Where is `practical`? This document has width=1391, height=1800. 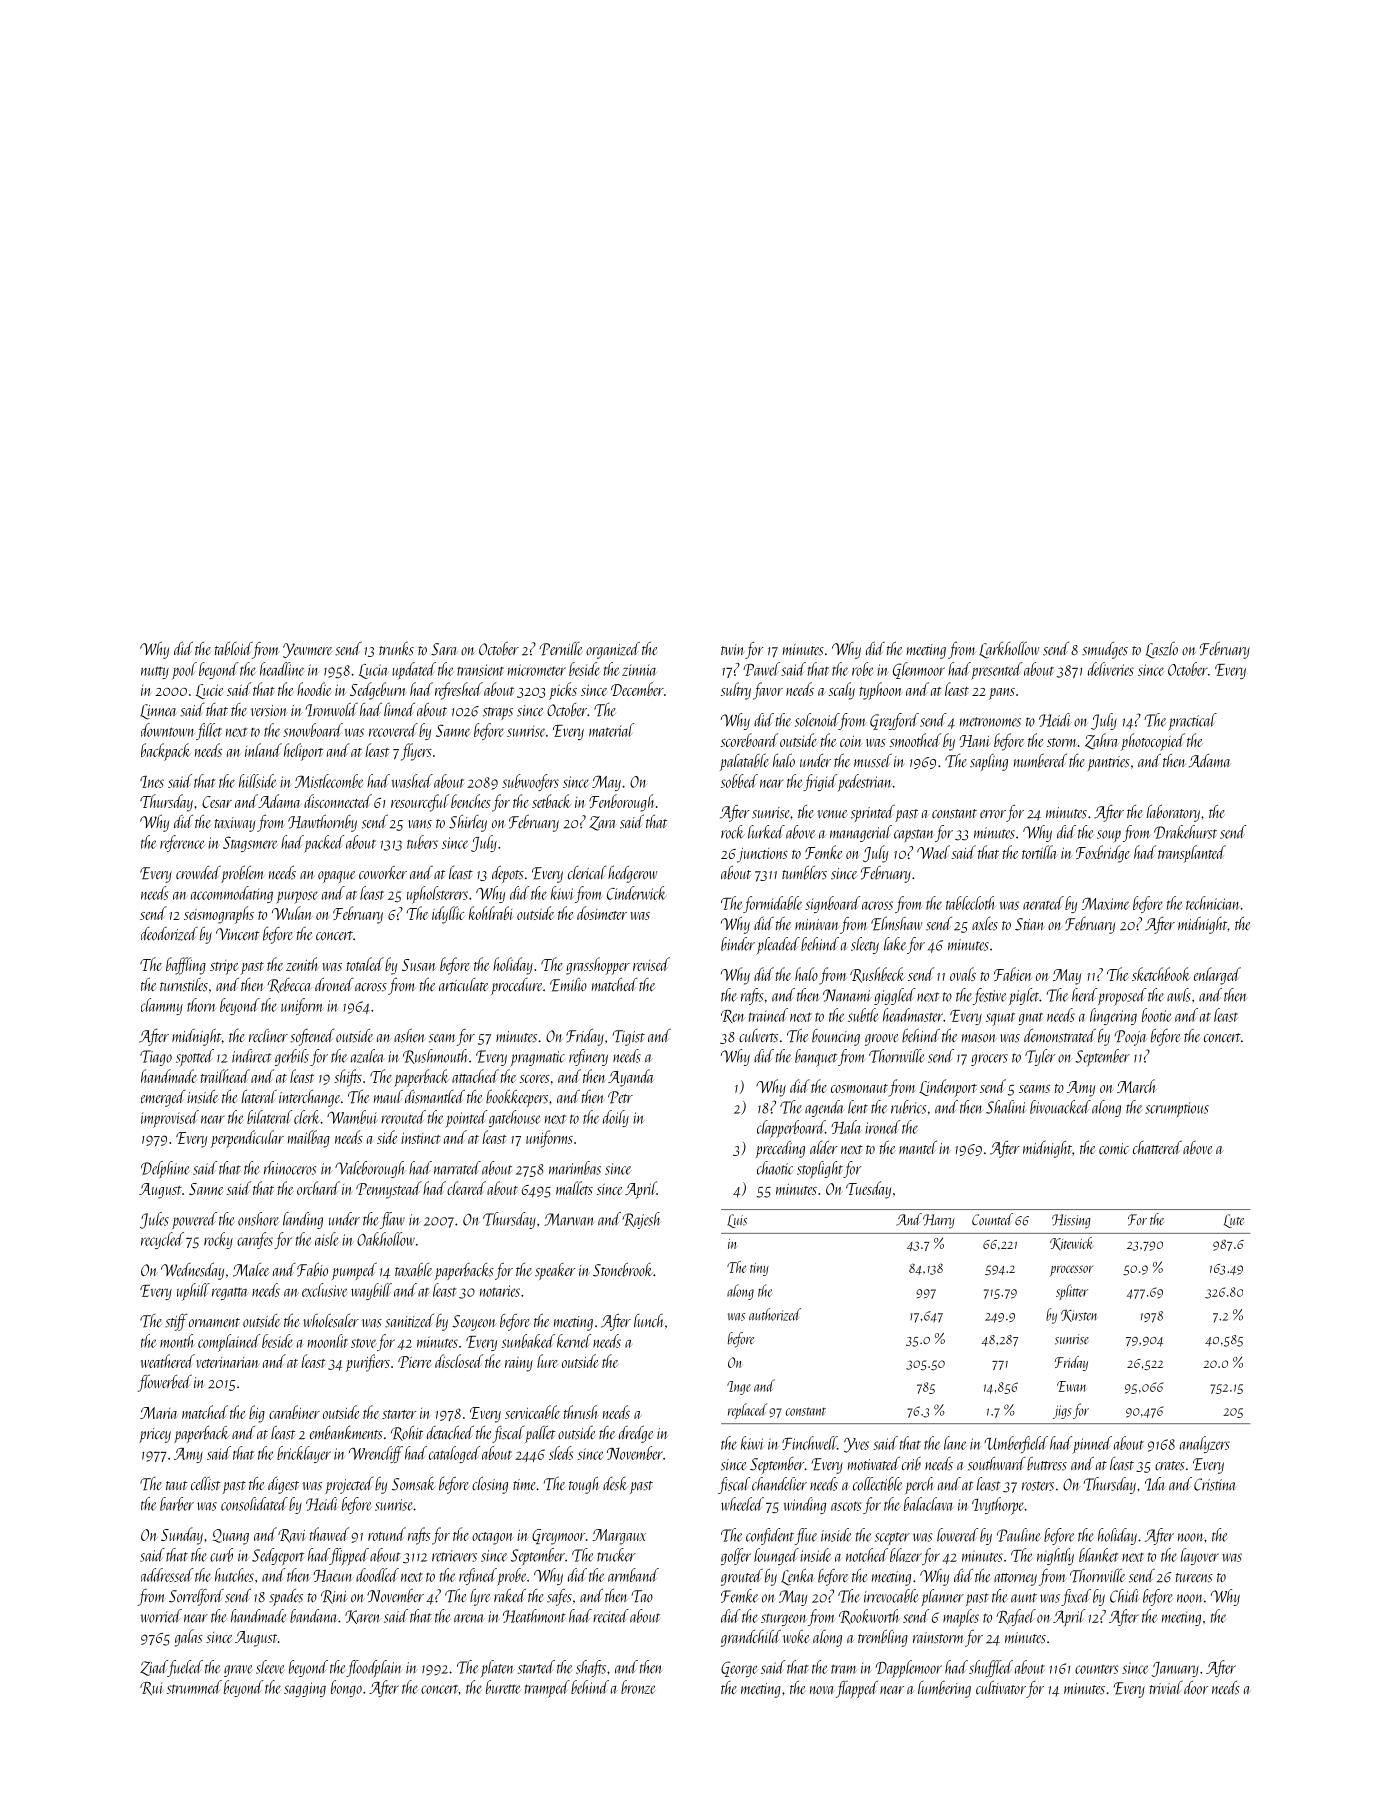 practical is located at coordinates (1192, 722).
